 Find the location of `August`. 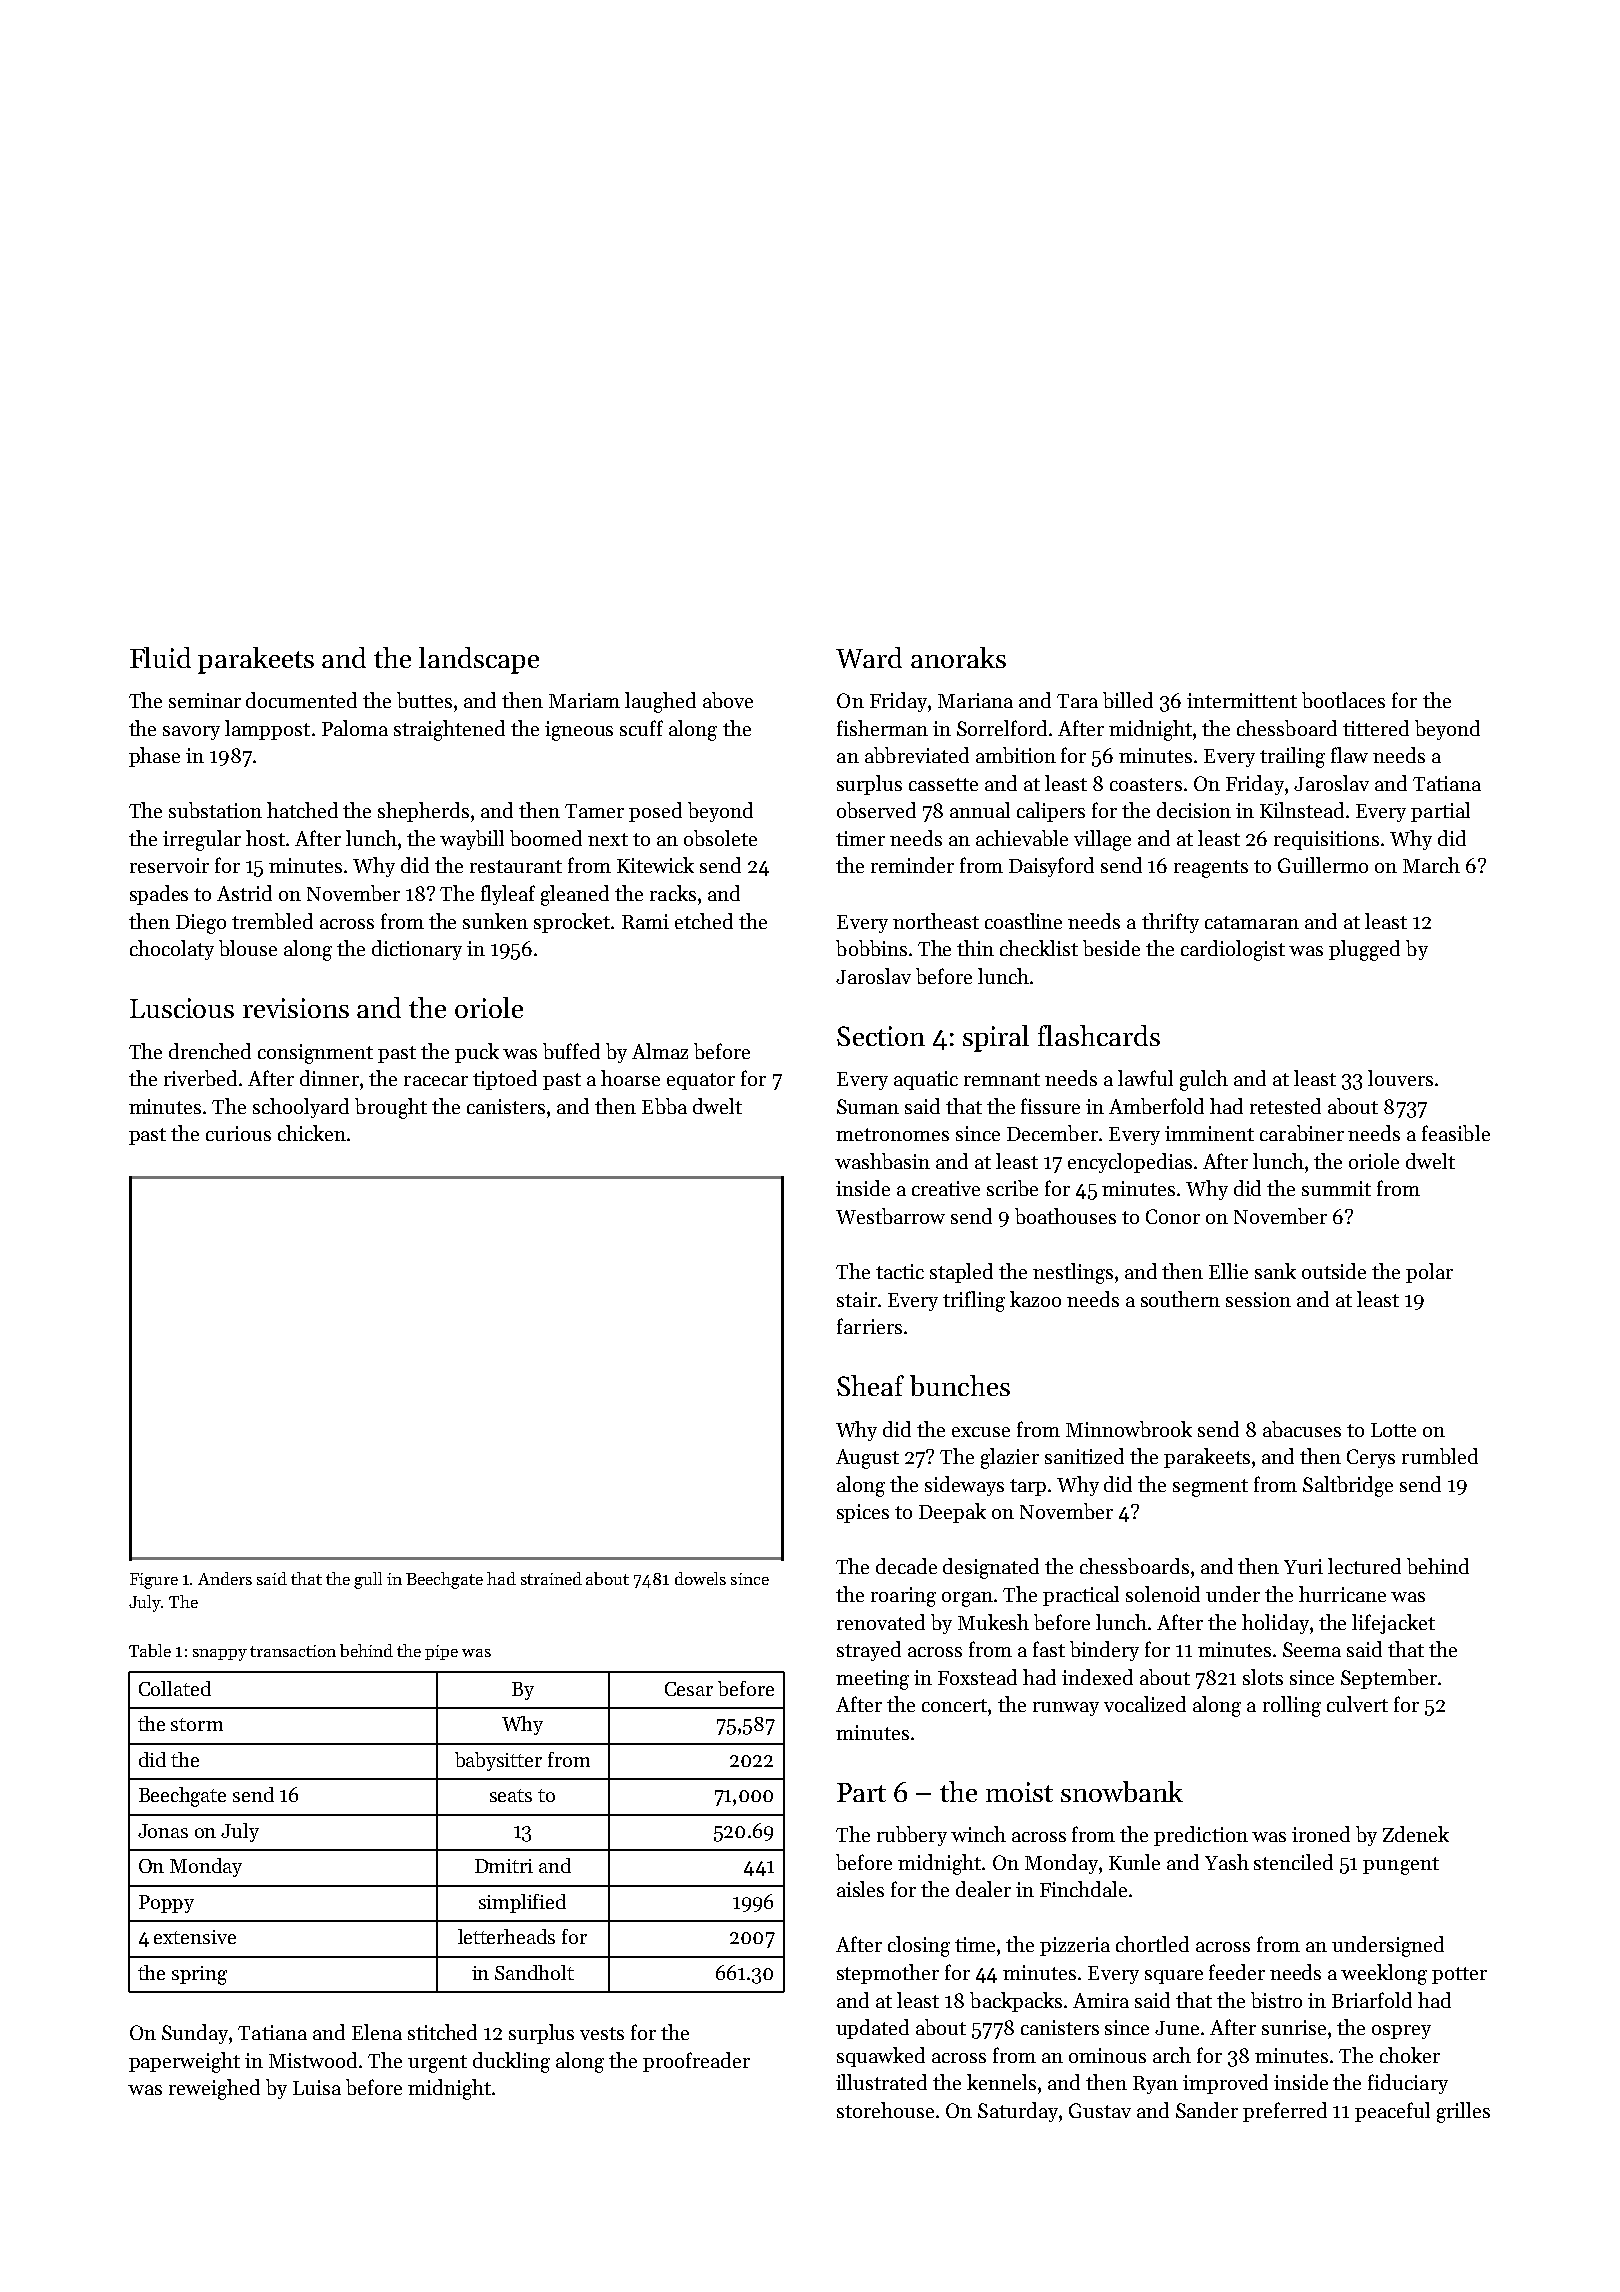

August is located at coordinates (867, 1459).
